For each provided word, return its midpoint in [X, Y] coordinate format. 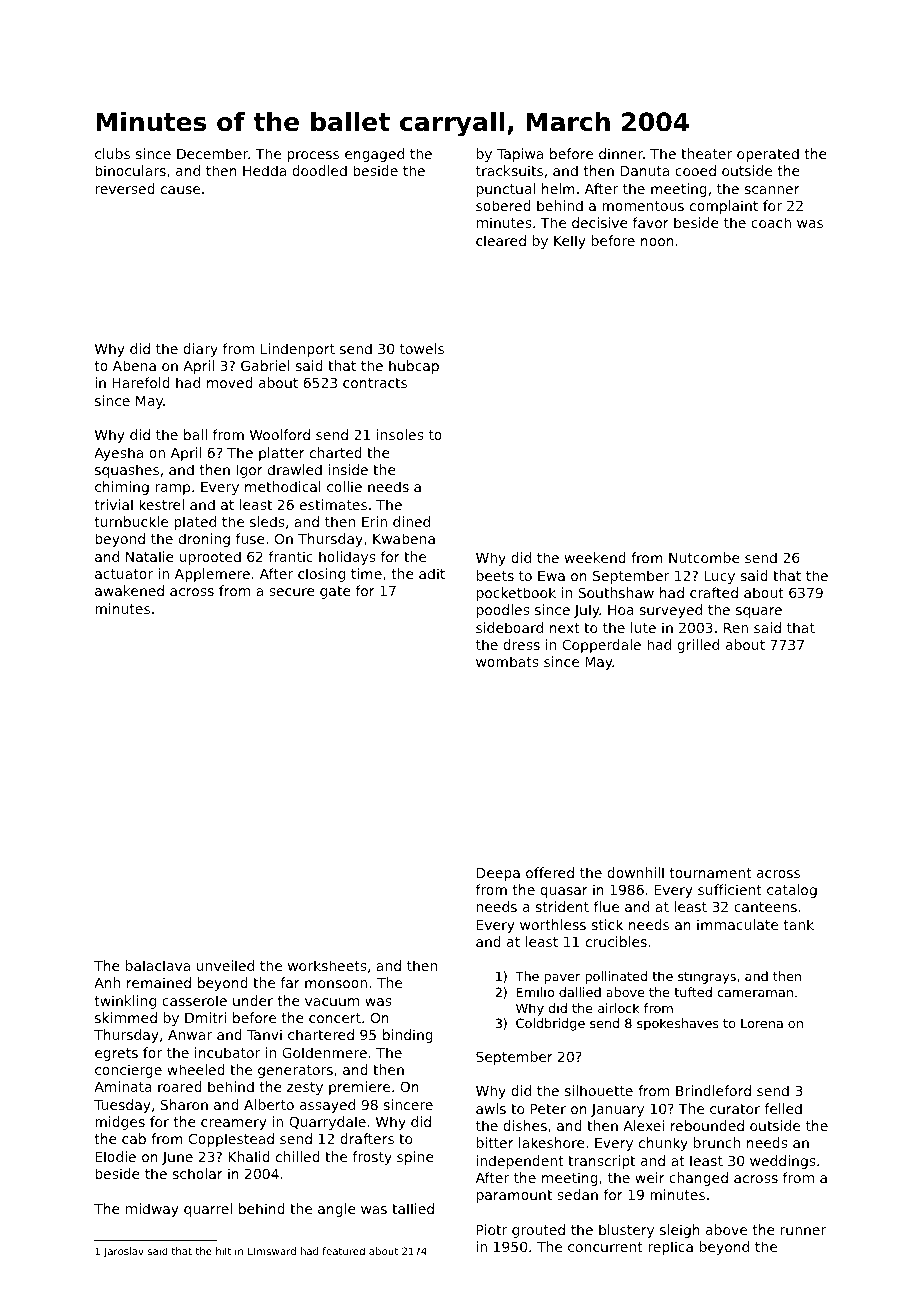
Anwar [190, 1035]
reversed [125, 188]
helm [558, 188]
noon [657, 242]
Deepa [498, 874]
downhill [635, 872]
